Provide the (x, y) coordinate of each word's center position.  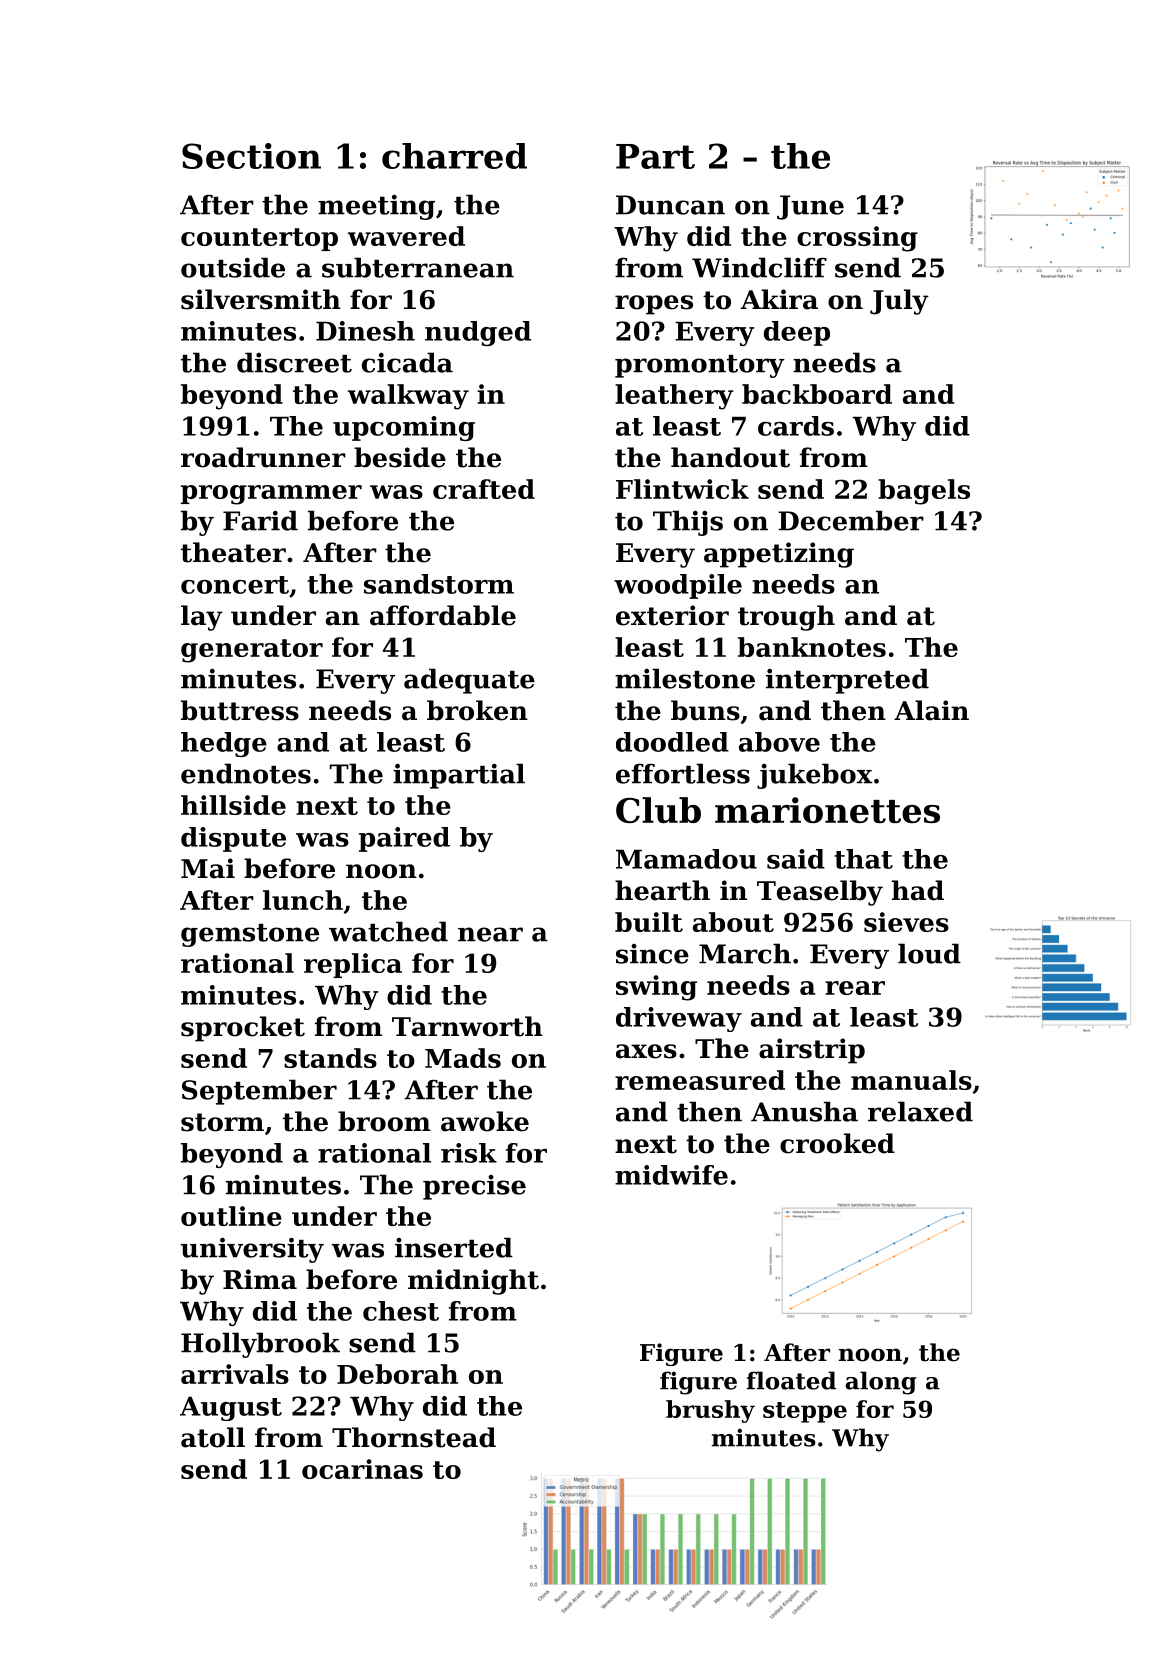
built (649, 922)
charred (454, 156)
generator (252, 651)
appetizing (779, 555)
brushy (710, 1411)
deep (797, 333)
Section (251, 156)
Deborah (397, 1374)
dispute (233, 839)
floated (791, 1380)
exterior (672, 615)
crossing (857, 239)
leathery (674, 397)
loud (929, 953)
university (252, 1250)
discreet (294, 362)
